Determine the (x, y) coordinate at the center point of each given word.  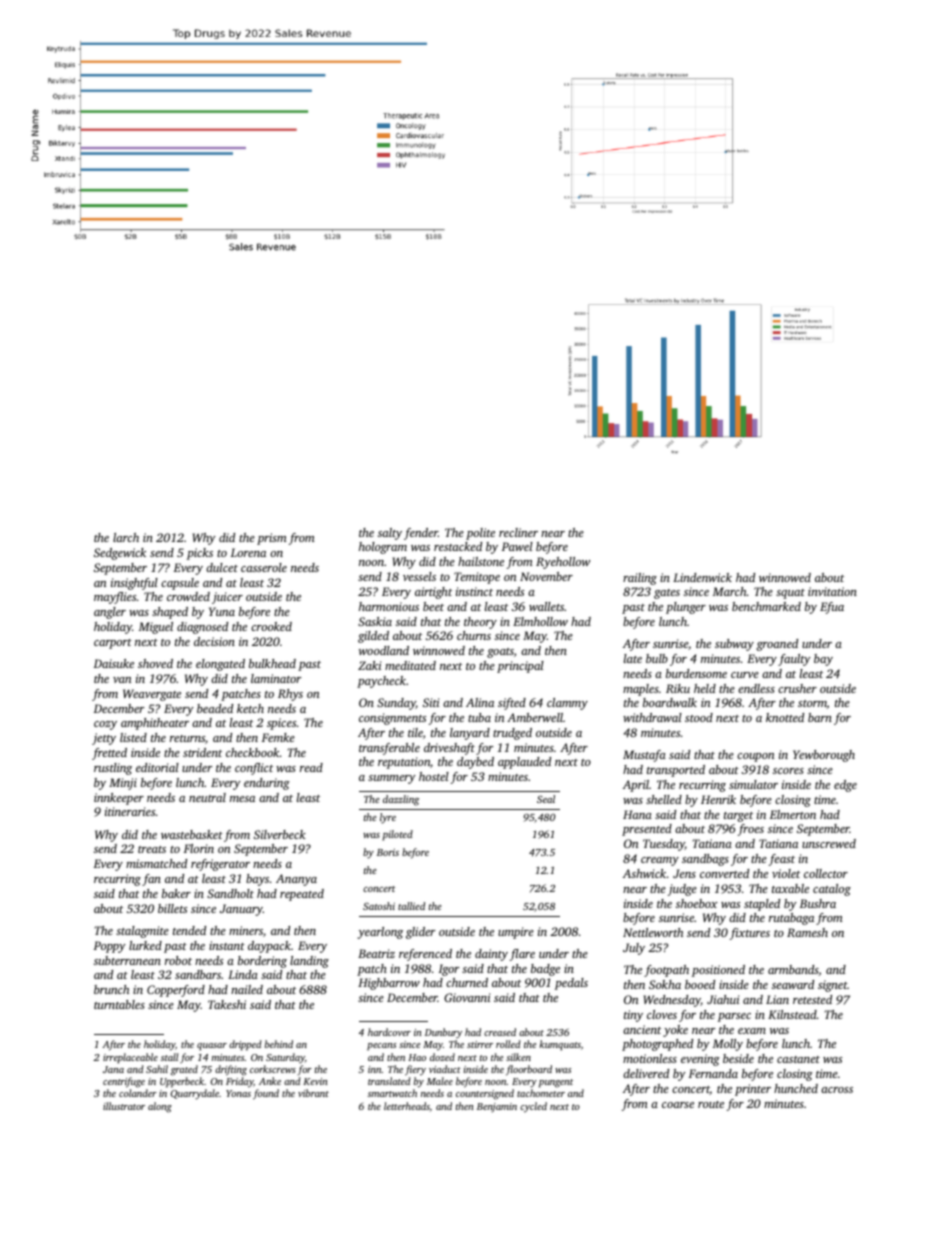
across (837, 1090)
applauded (524, 763)
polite (480, 534)
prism (272, 539)
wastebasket (192, 834)
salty (390, 534)
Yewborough (824, 756)
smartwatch (392, 1093)
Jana (113, 1069)
